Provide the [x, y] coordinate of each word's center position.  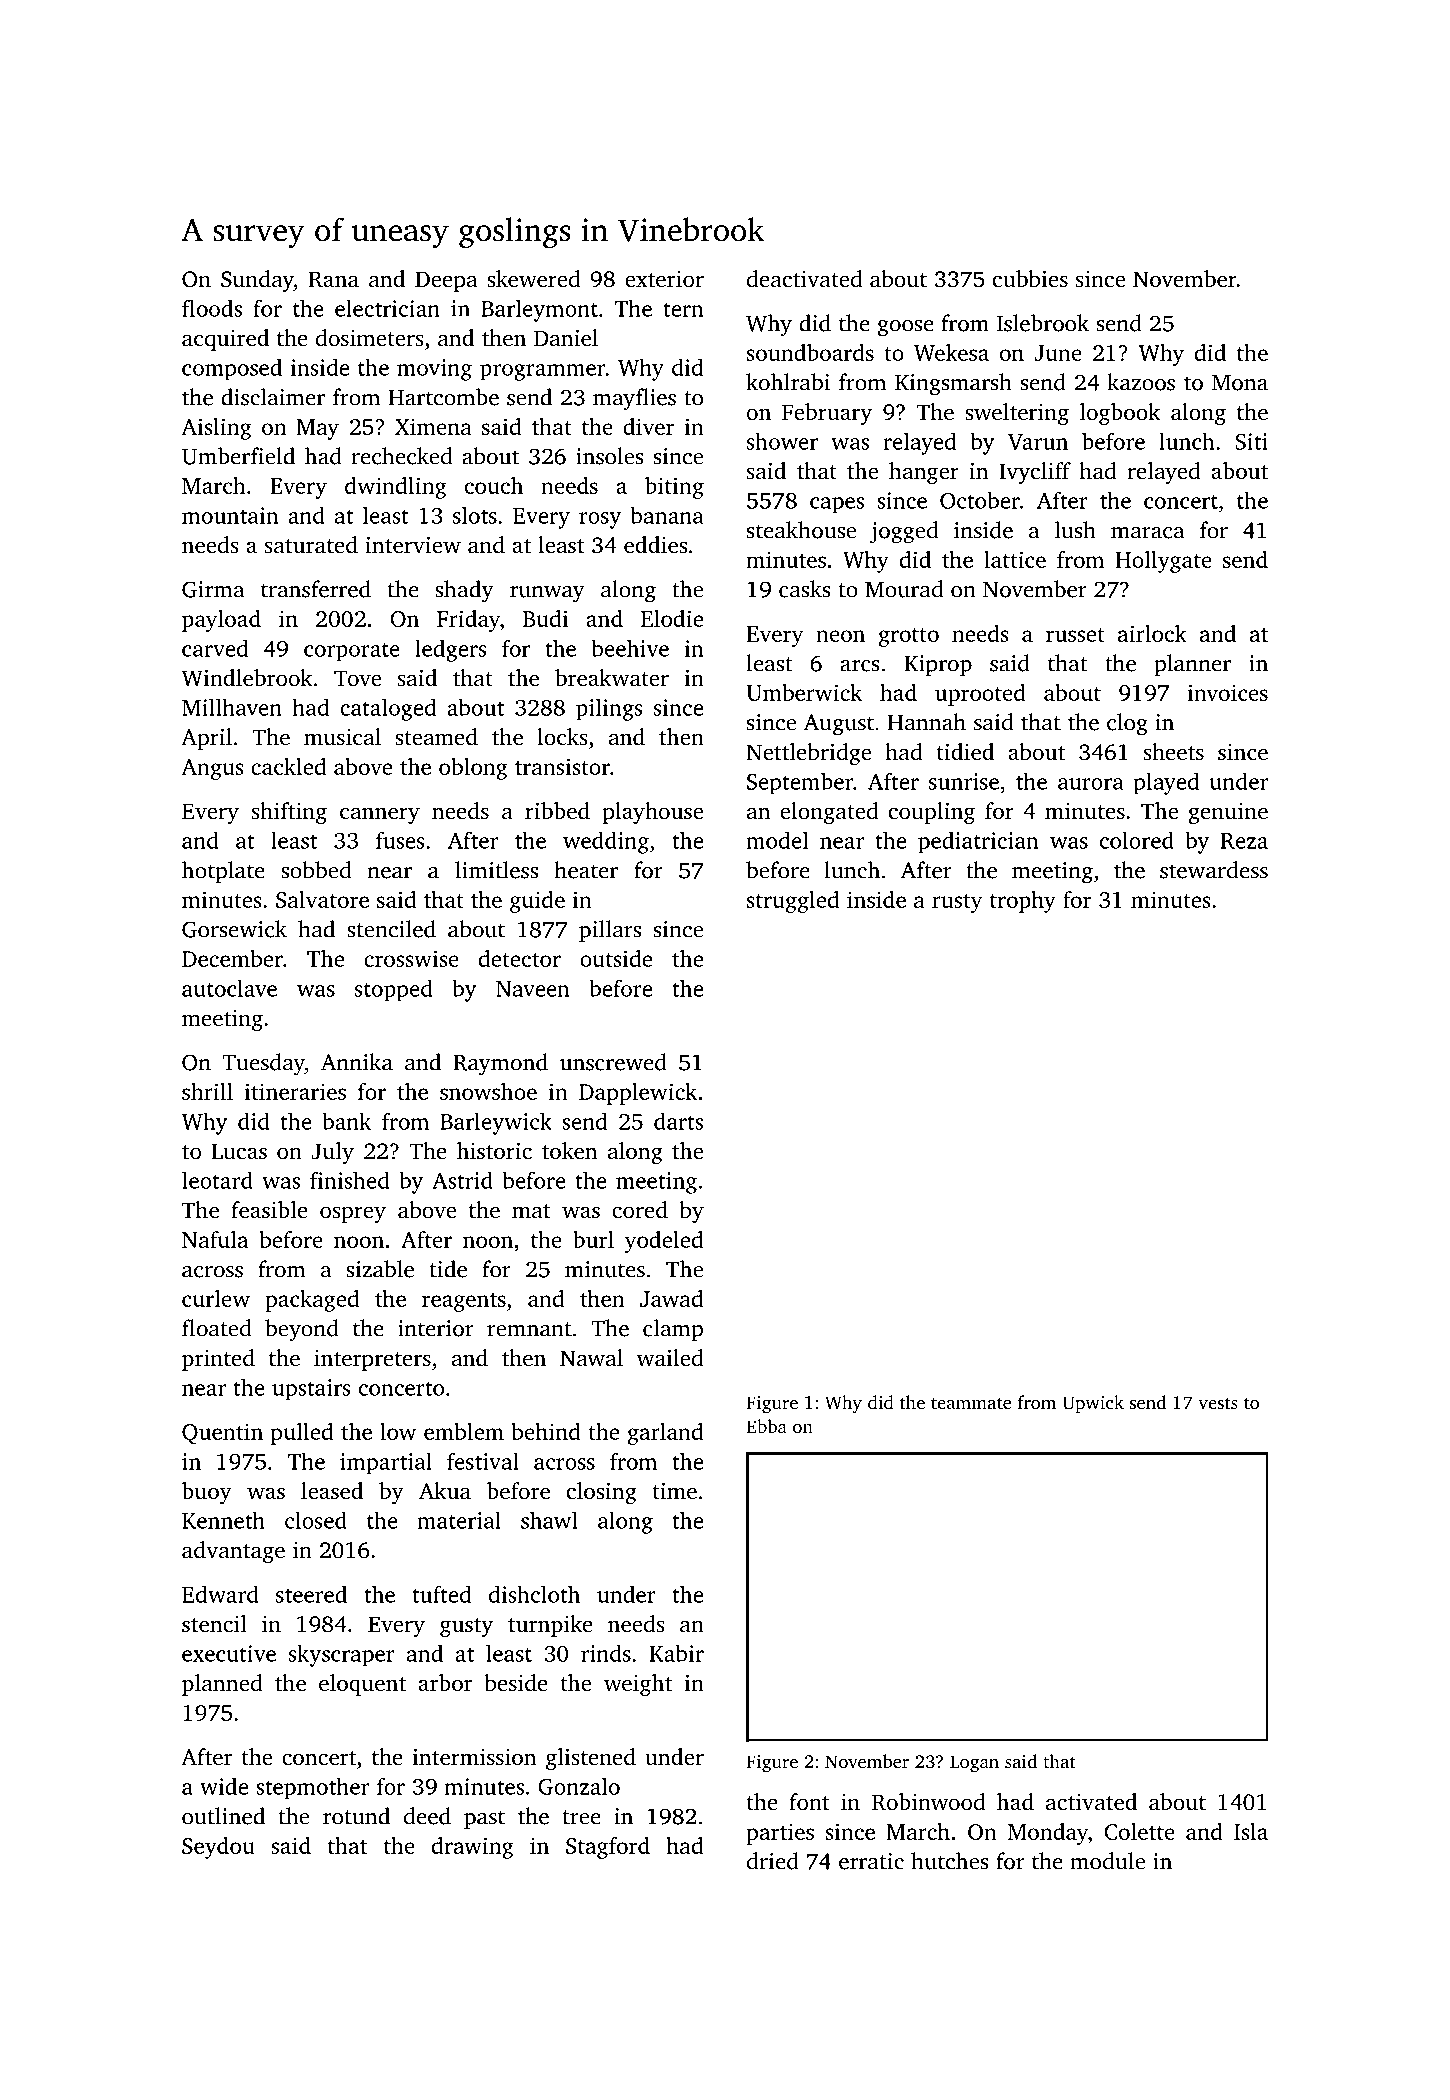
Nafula [215, 1239]
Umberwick [804, 692]
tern [684, 309]
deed [427, 1816]
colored [1137, 840]
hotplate [223, 872]
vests [1218, 1403]
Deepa [446, 281]
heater [586, 870]
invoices [1228, 692]
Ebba [766, 1426]
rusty [957, 903]
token [570, 1151]
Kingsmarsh [953, 384]
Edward [220, 1594]
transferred [316, 589]
